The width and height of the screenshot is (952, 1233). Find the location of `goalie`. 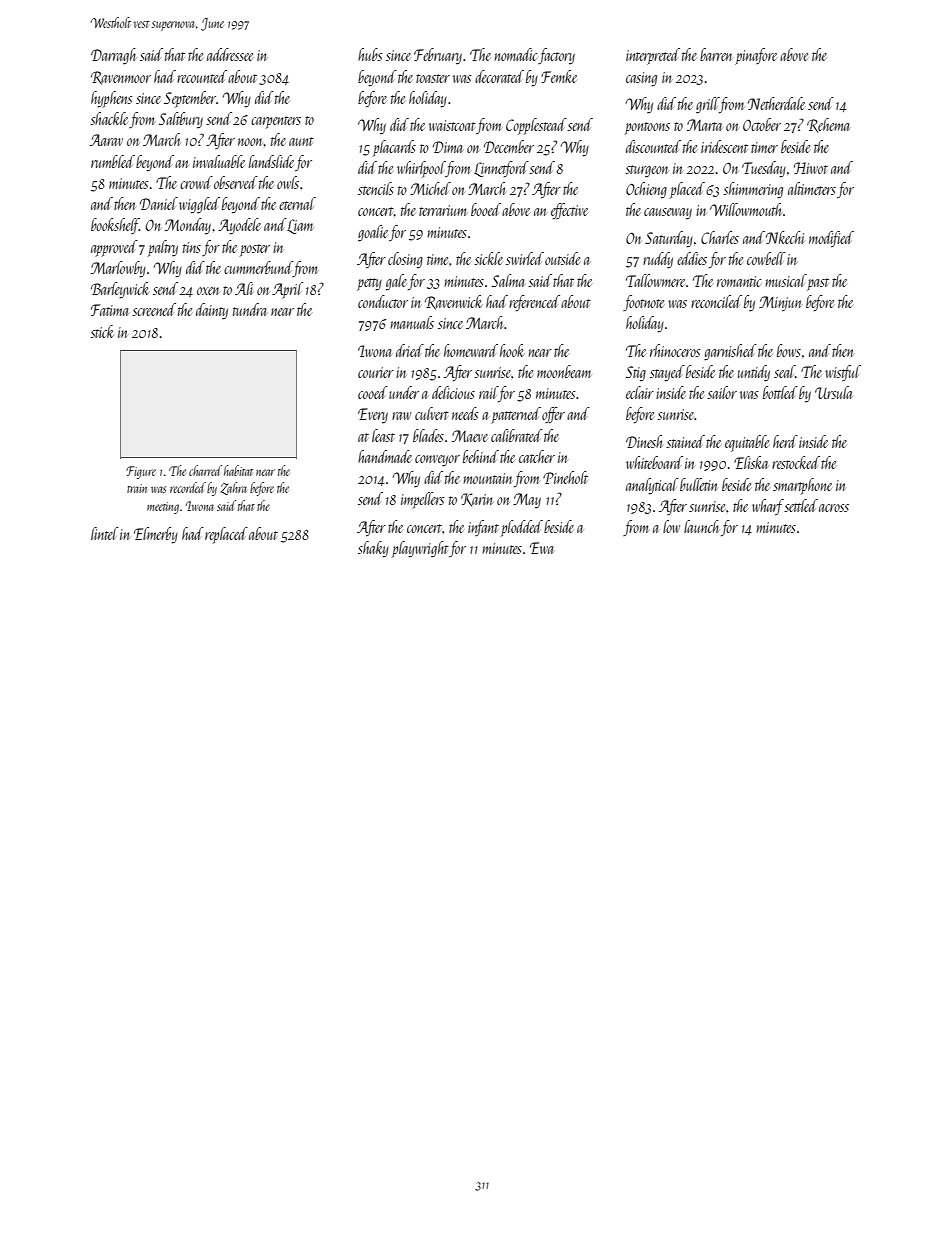

goalie is located at coordinates (373, 233).
